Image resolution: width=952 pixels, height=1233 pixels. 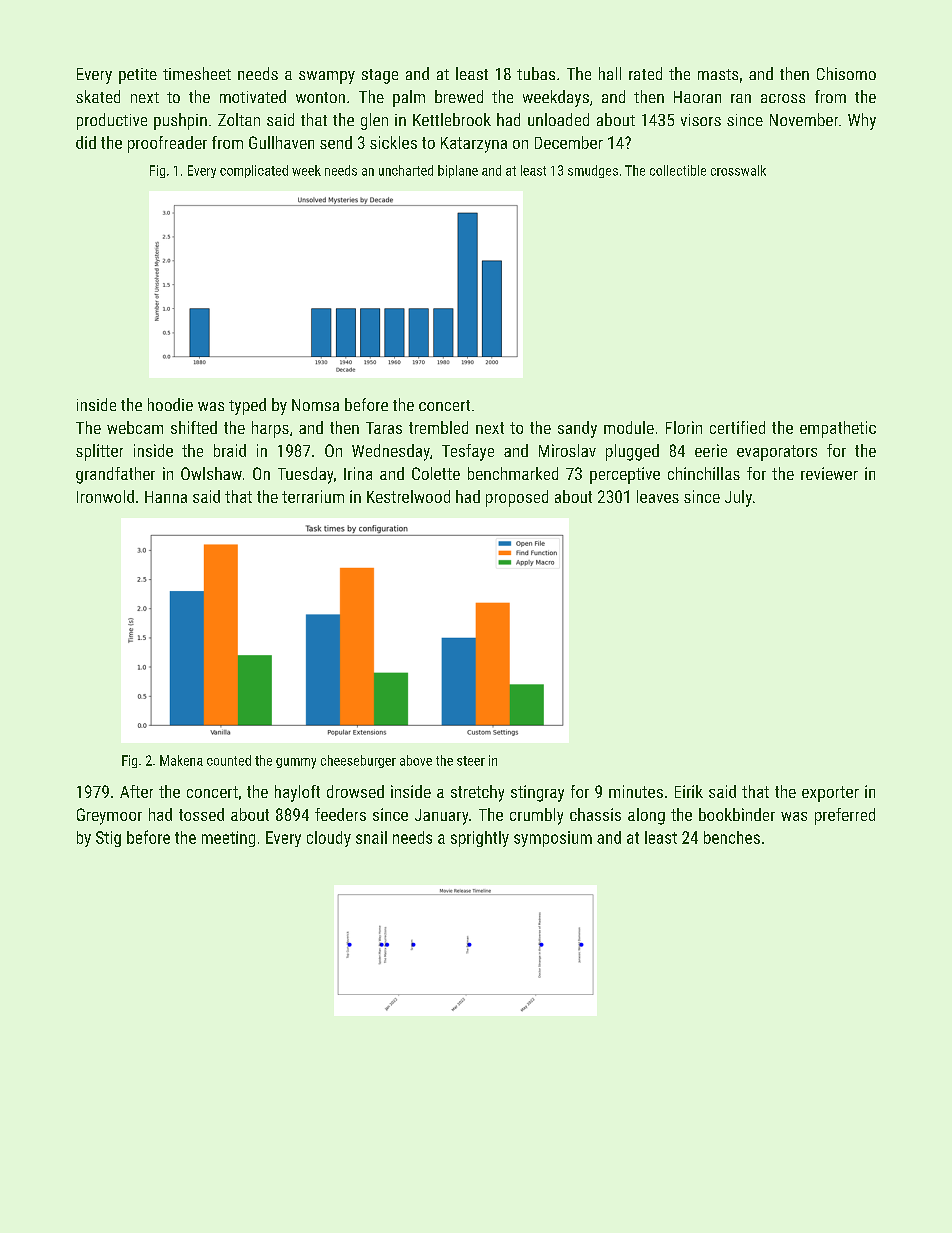 I want to click on Eirik, so click(x=689, y=791).
